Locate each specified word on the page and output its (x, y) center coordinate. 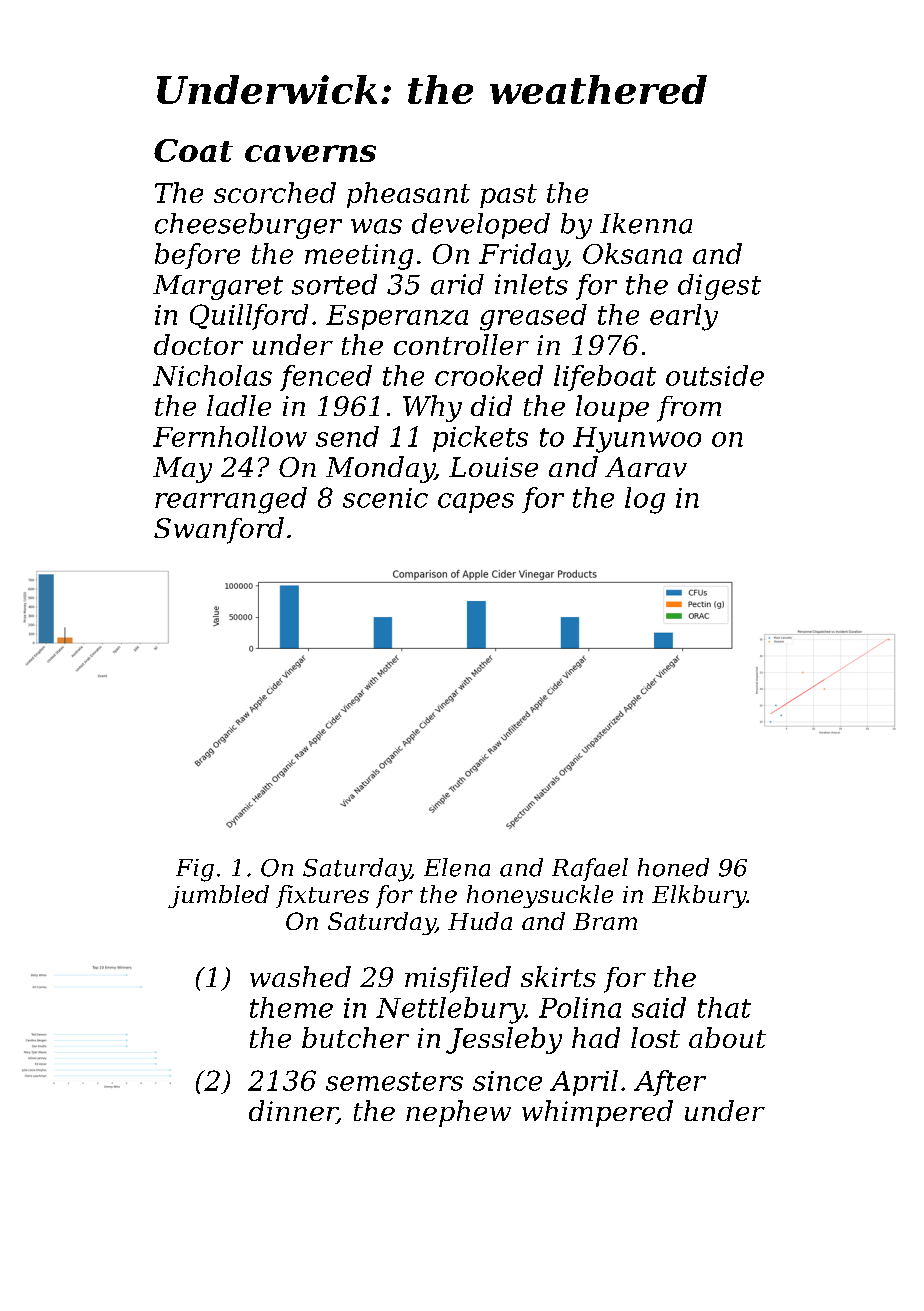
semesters (394, 1081)
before (197, 256)
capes (476, 503)
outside (715, 375)
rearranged (231, 500)
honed (673, 867)
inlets (531, 284)
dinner (293, 1112)
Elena (457, 867)
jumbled (218, 896)
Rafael (590, 869)
